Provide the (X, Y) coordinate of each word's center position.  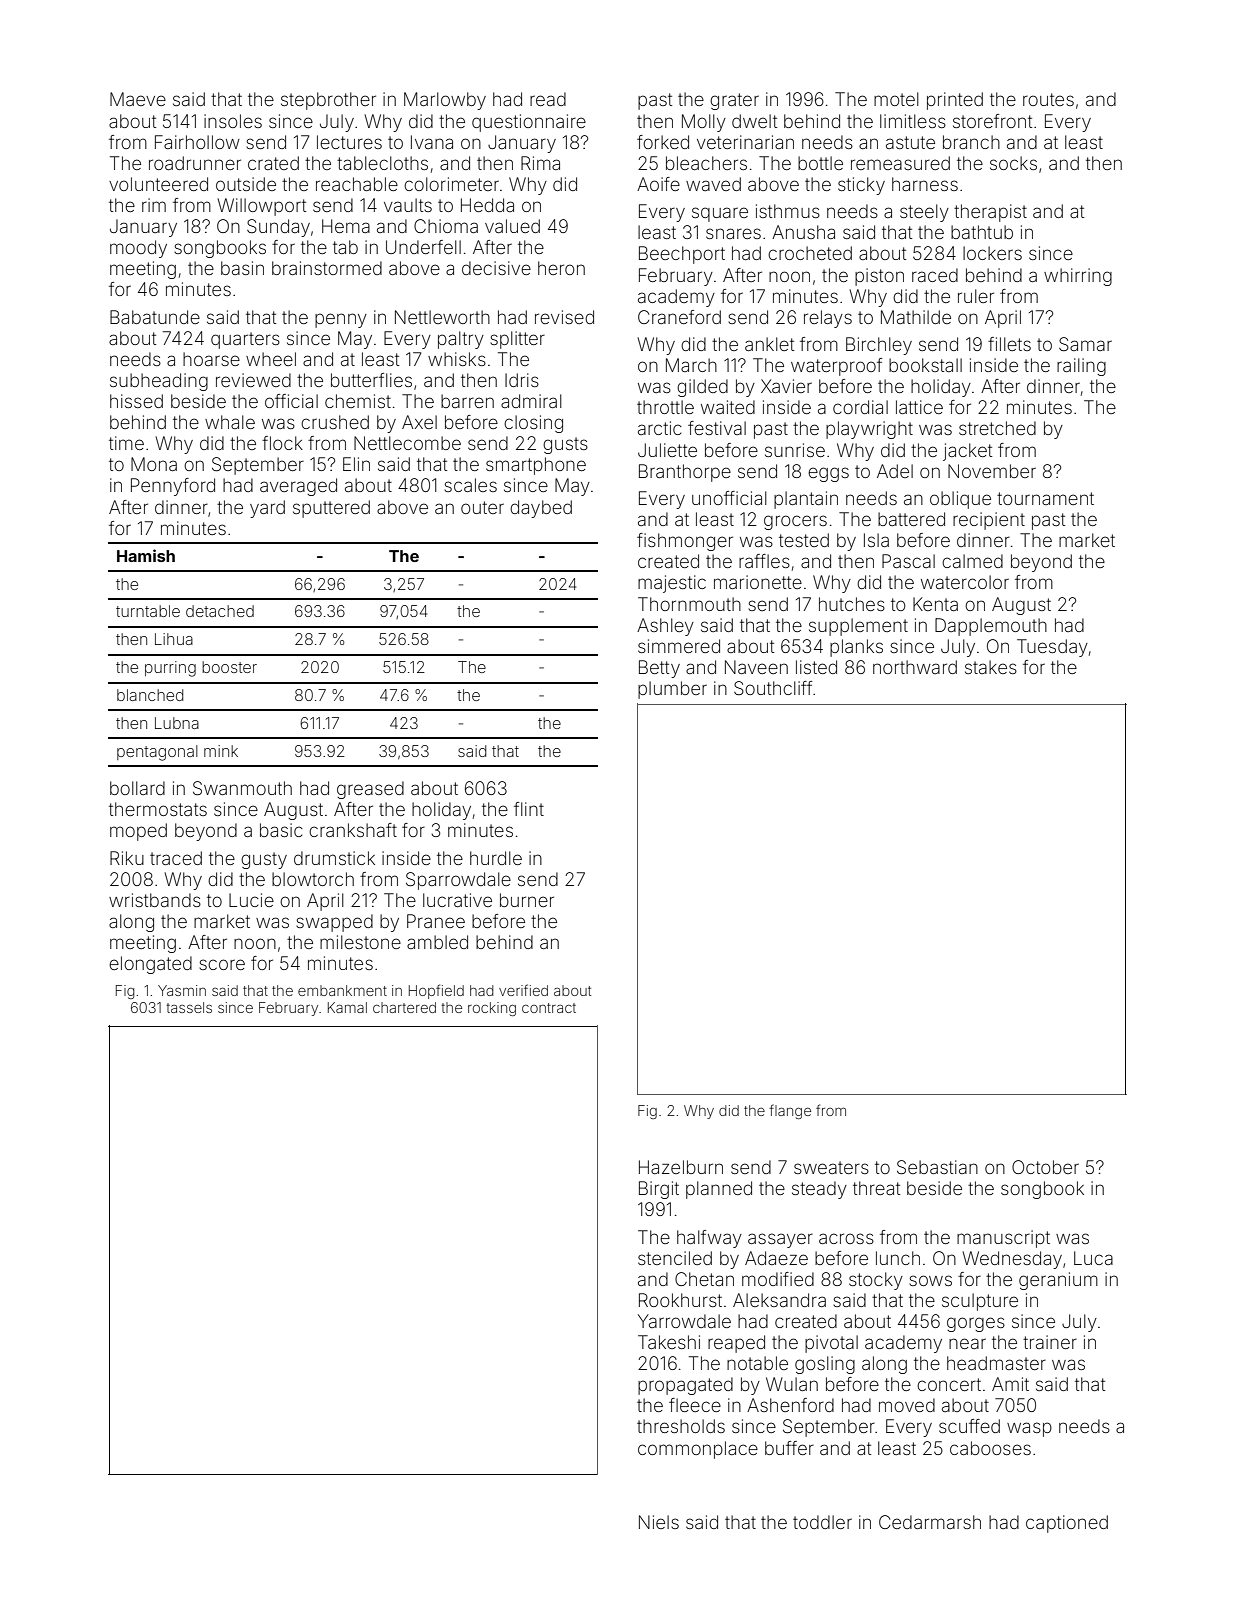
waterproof (836, 367)
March (691, 365)
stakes (991, 667)
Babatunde (155, 317)
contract (549, 1008)
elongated (150, 965)
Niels (659, 1522)
